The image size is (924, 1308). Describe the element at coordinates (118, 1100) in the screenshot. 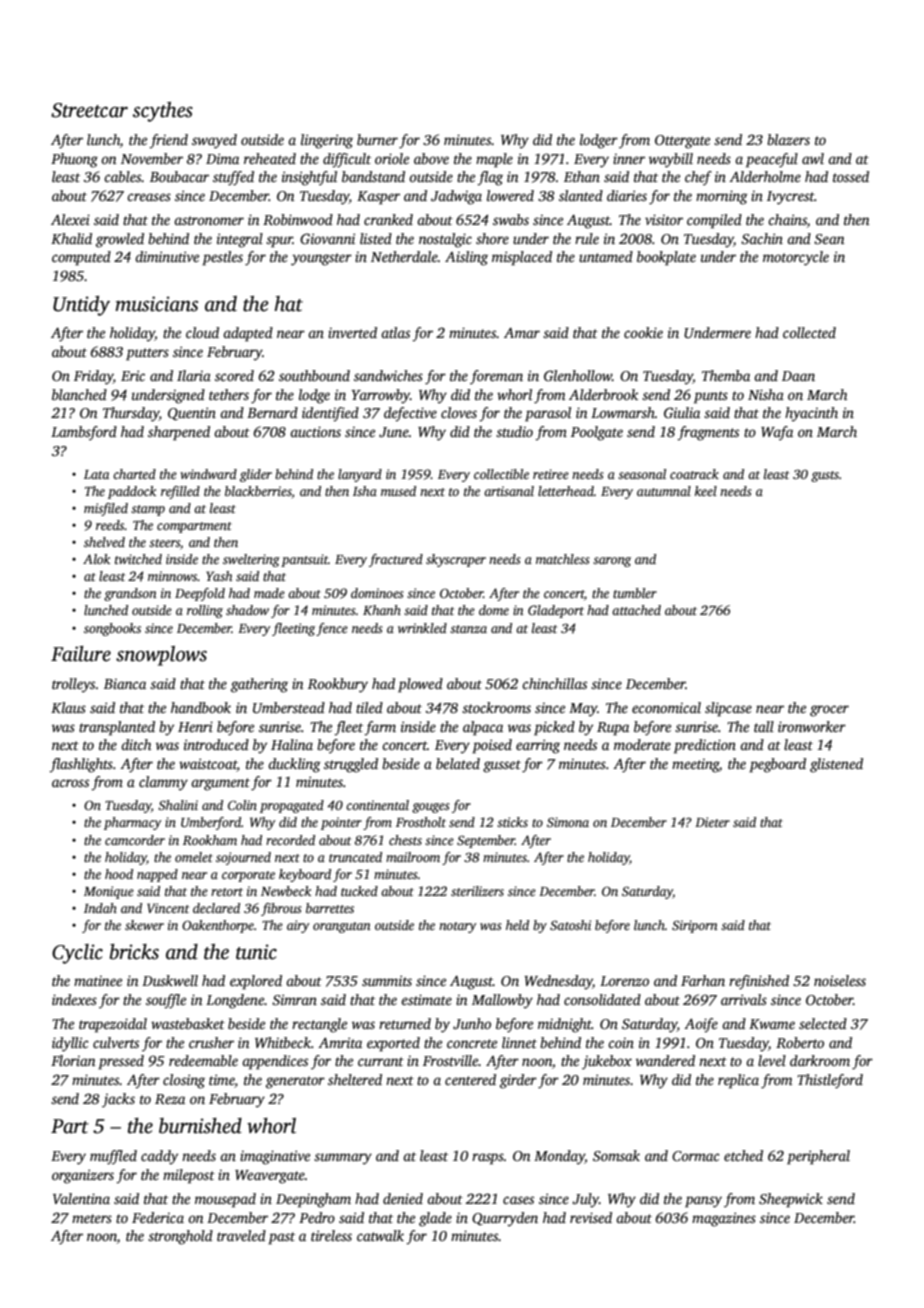

I see `jacks` at that location.
